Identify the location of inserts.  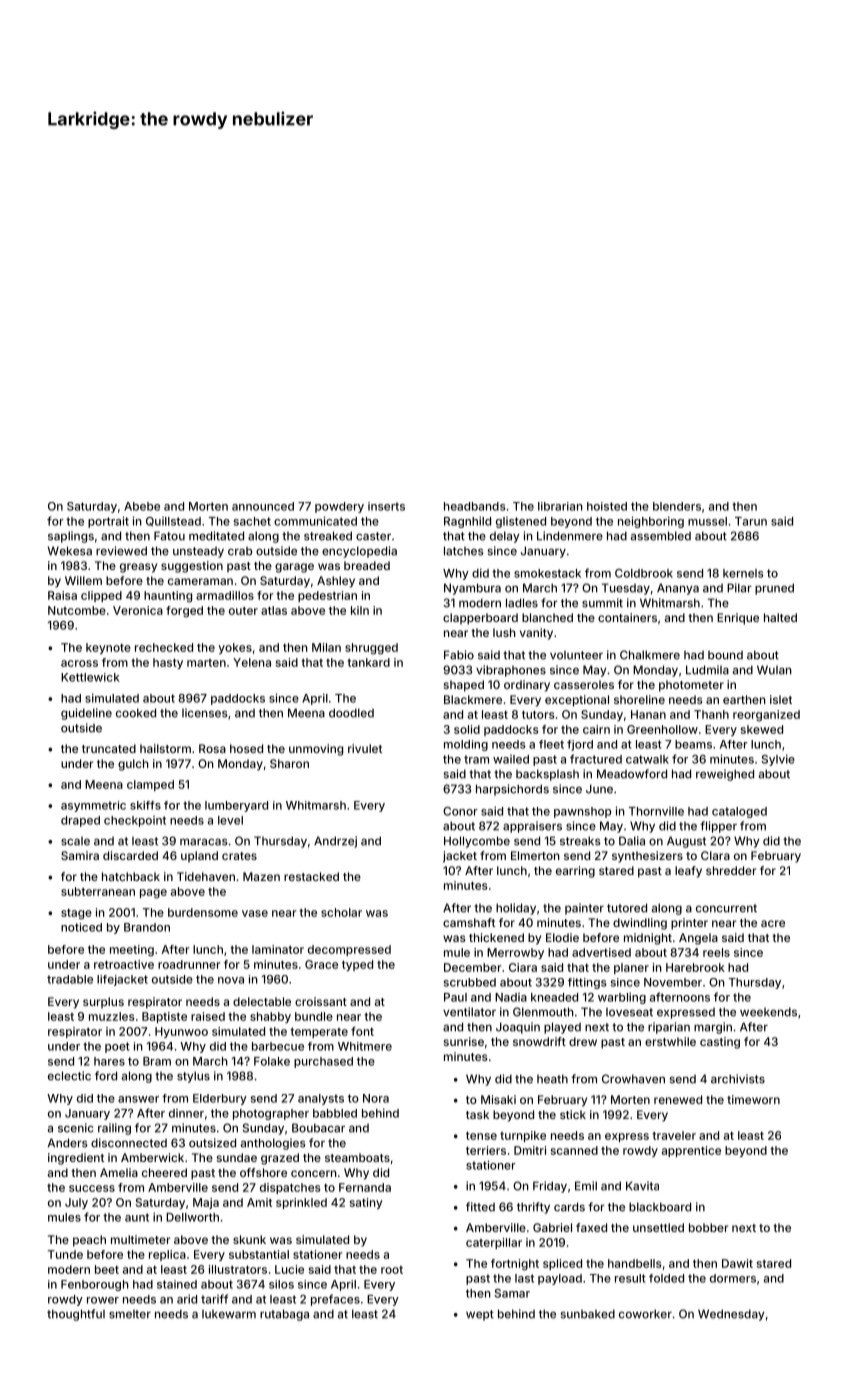
(386, 506).
